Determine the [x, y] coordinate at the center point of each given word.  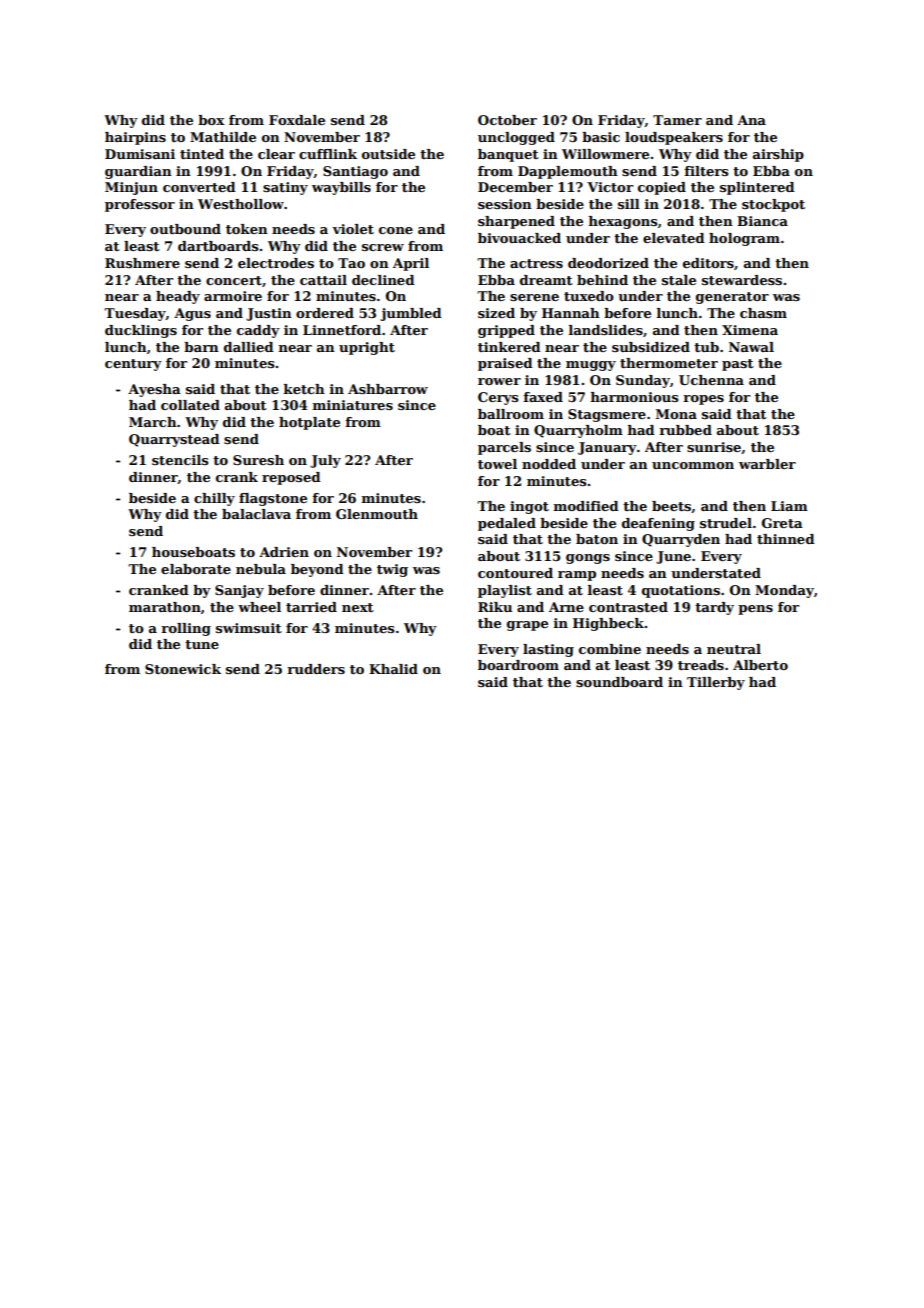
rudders [316, 669]
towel [497, 464]
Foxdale [297, 120]
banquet [508, 155]
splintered [757, 188]
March [153, 422]
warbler [767, 464]
